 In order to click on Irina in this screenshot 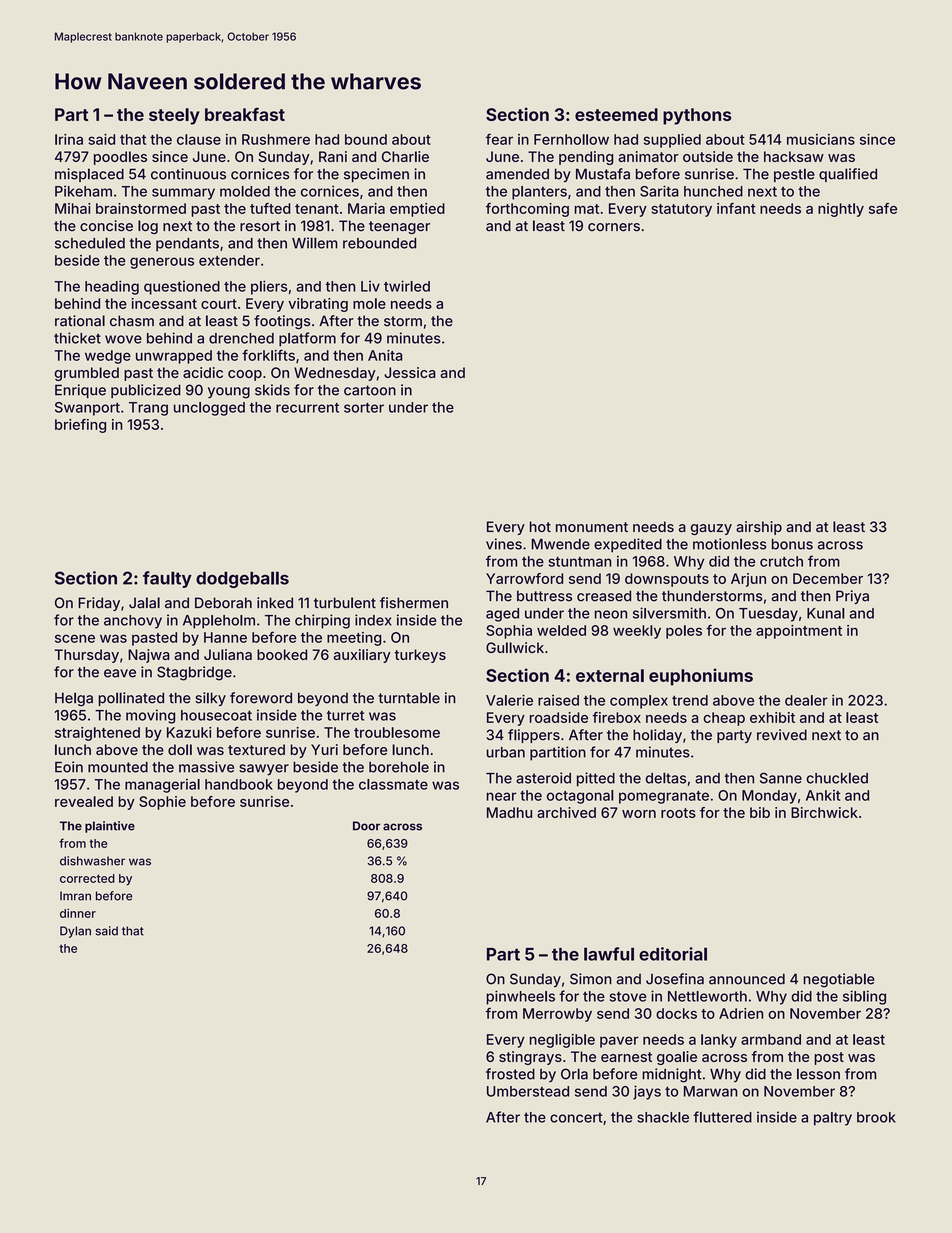, I will do `click(69, 139)`.
